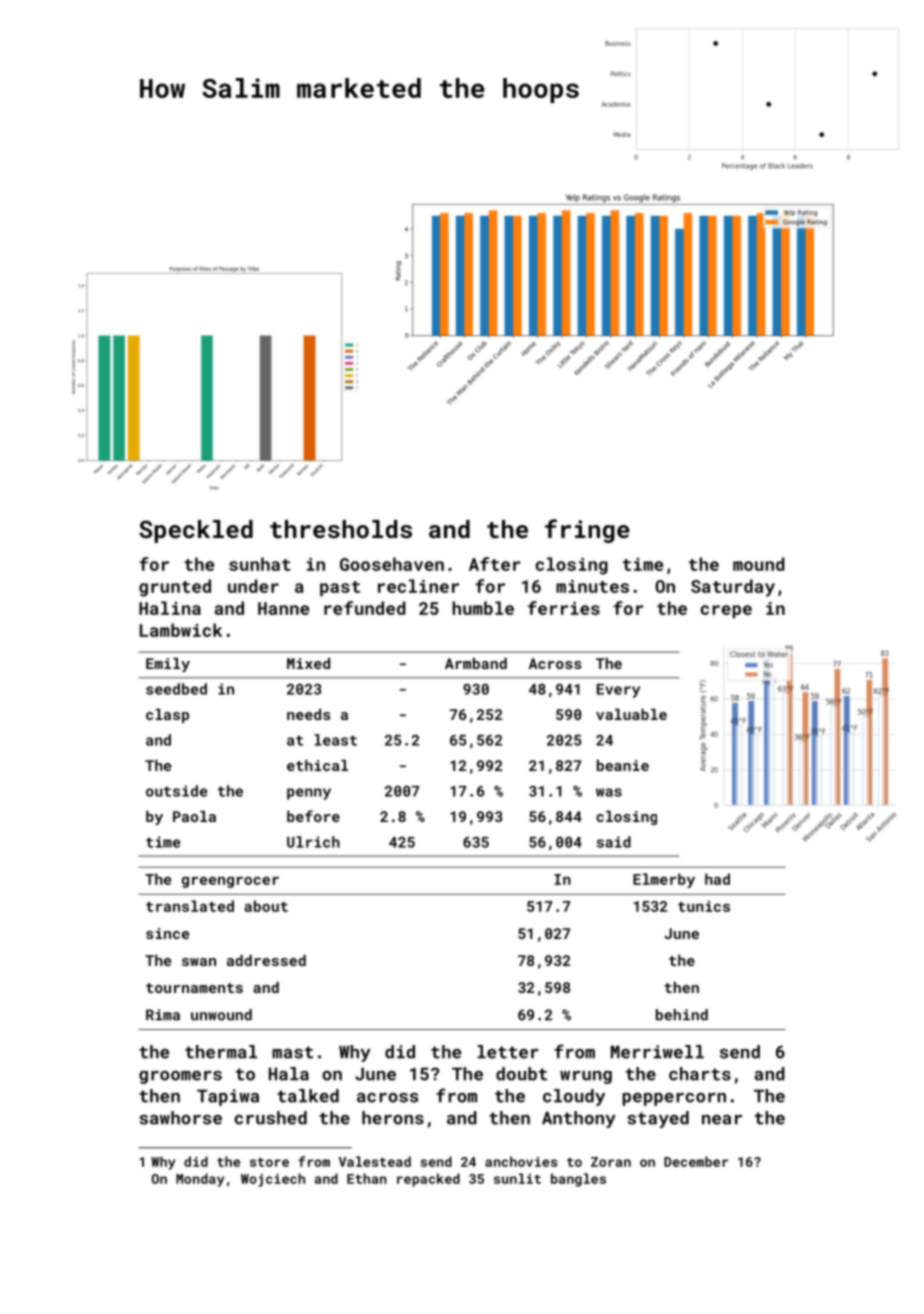  I want to click on Elmerby, so click(664, 880).
